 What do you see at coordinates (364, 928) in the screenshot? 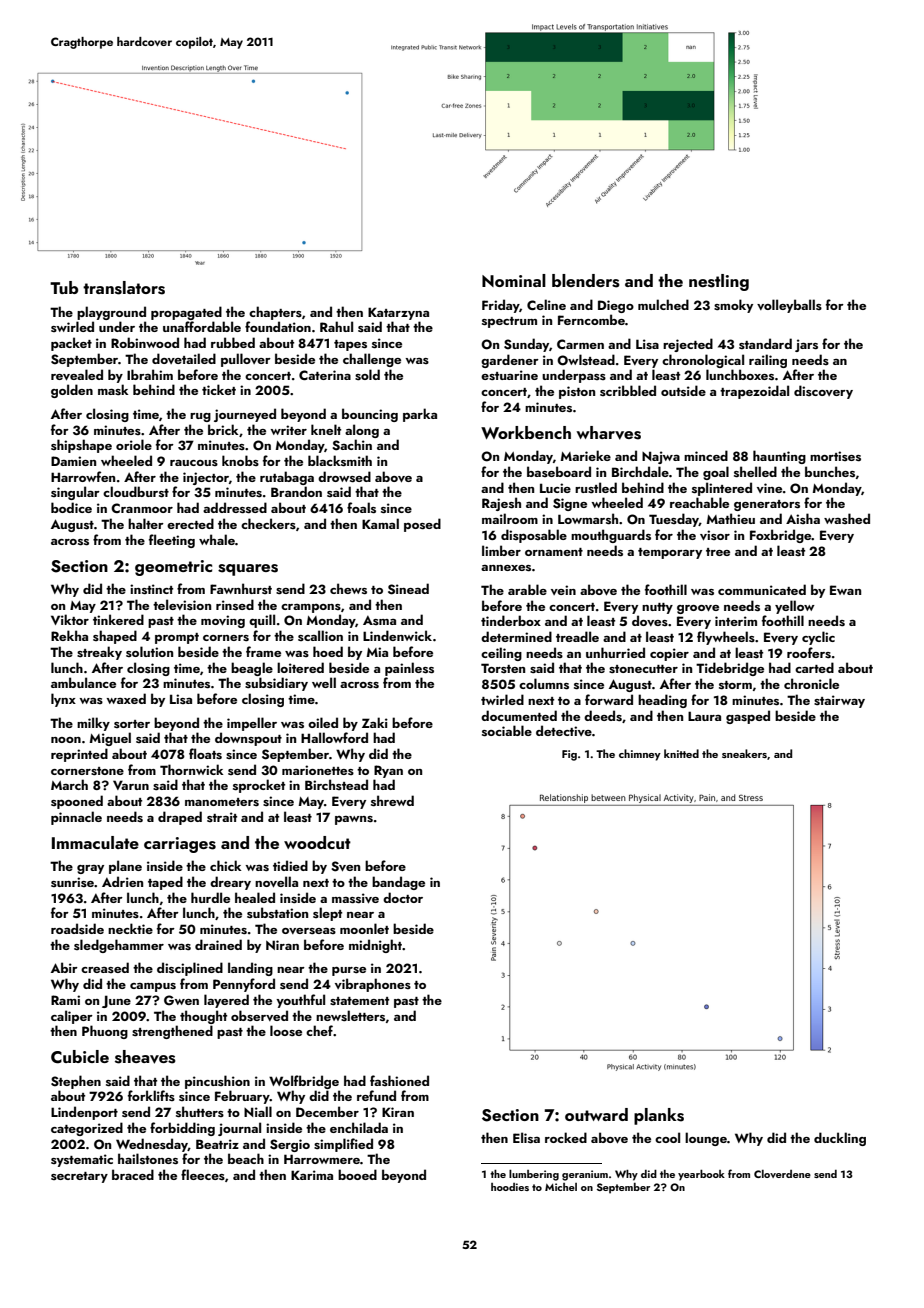
I see `moonlet` at bounding box center [364, 928].
